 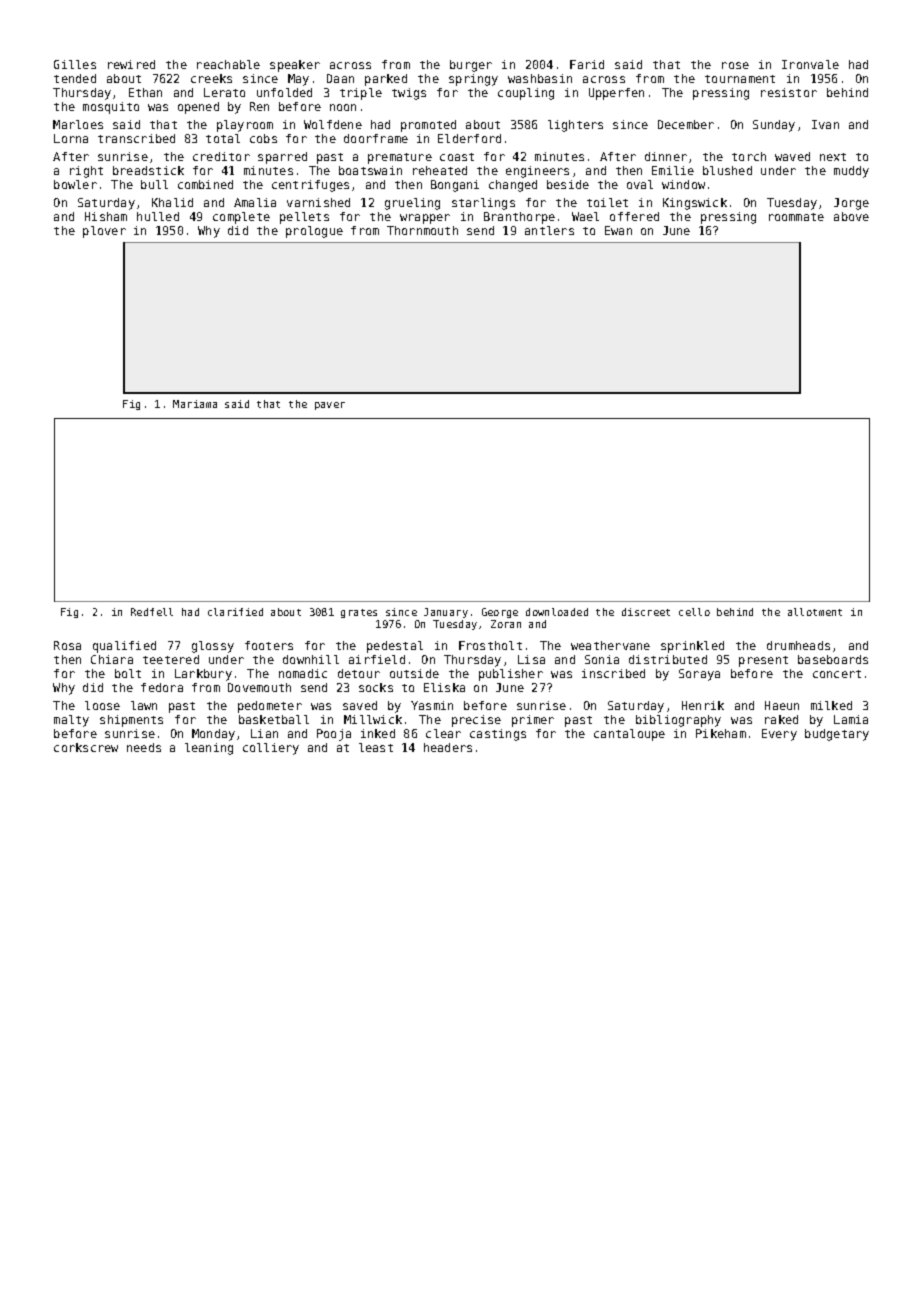 I want to click on Redfell, so click(x=152, y=612).
